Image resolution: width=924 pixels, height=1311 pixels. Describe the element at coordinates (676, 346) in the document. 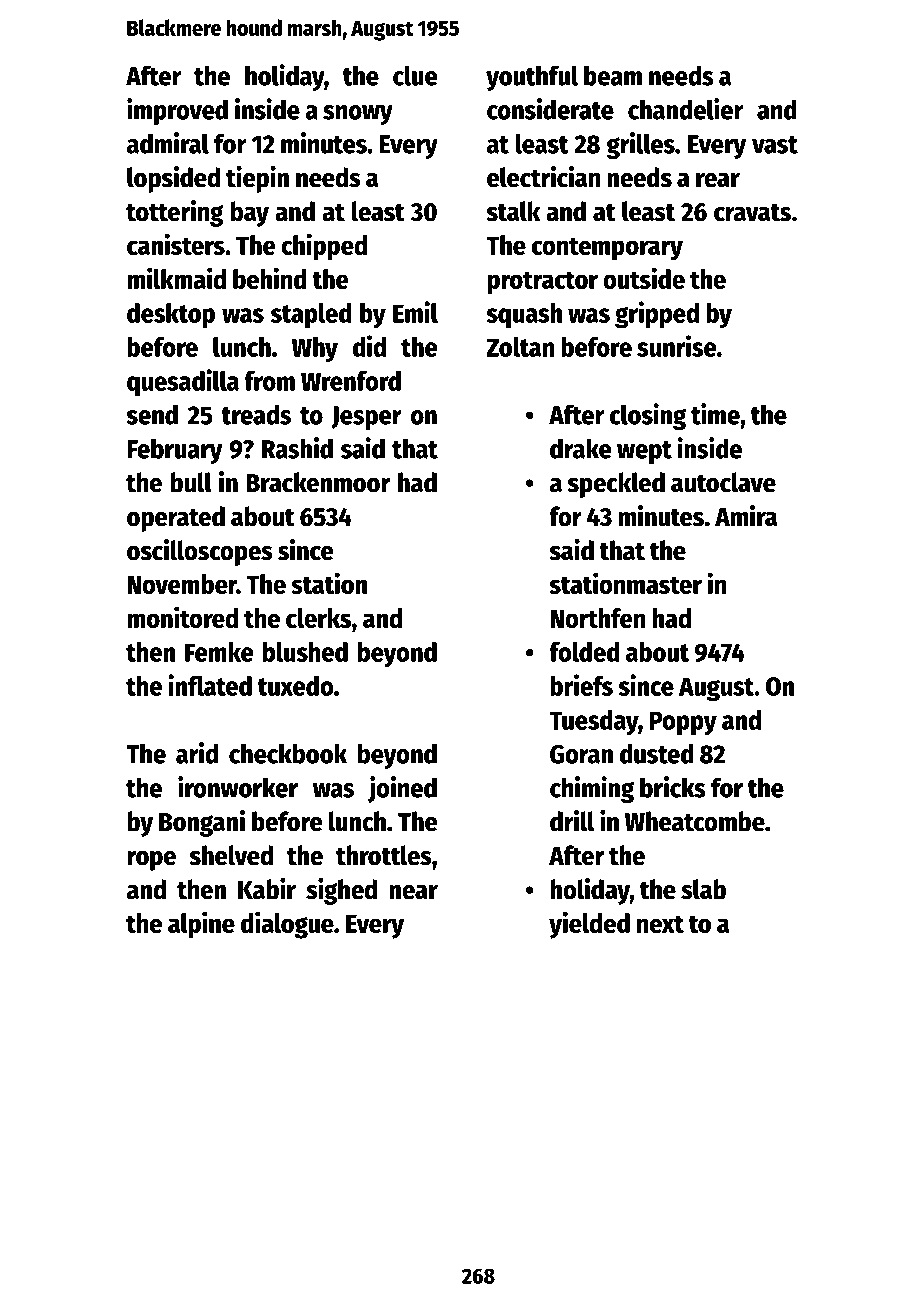

I see `sunrise` at that location.
